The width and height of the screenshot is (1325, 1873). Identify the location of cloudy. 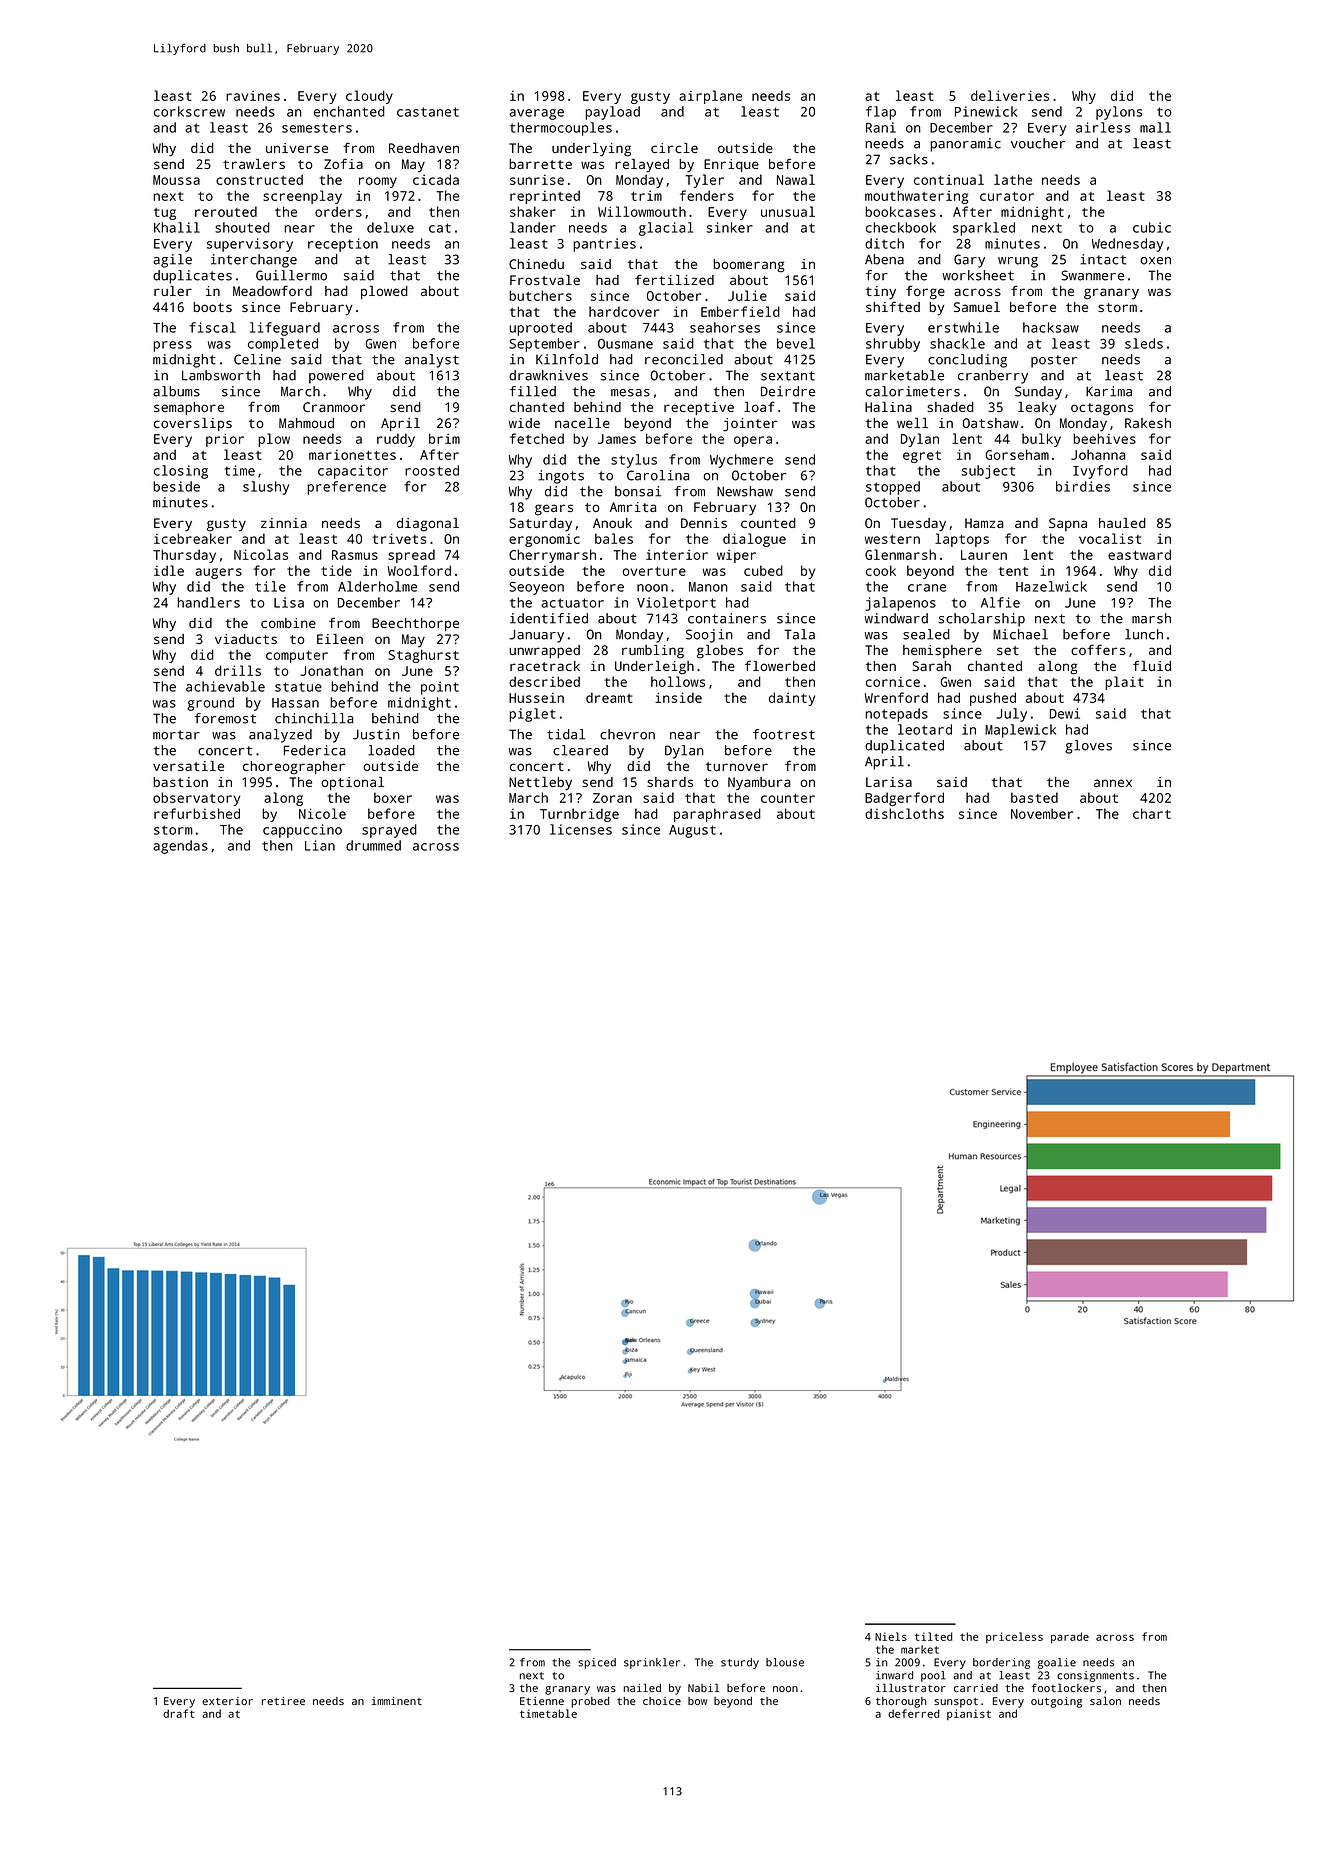
(369, 97).
